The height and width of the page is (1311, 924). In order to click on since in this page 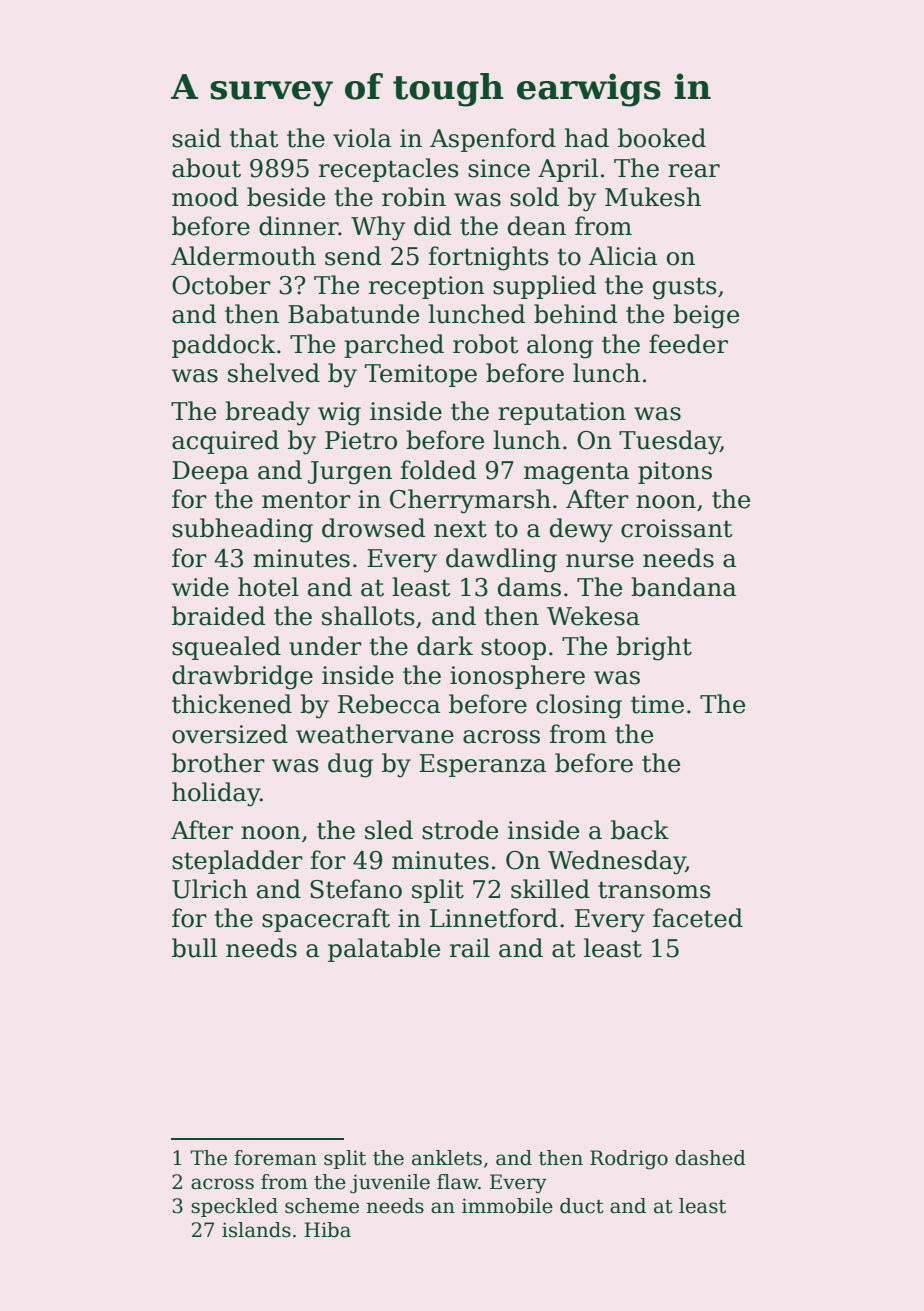, I will do `click(499, 168)`.
